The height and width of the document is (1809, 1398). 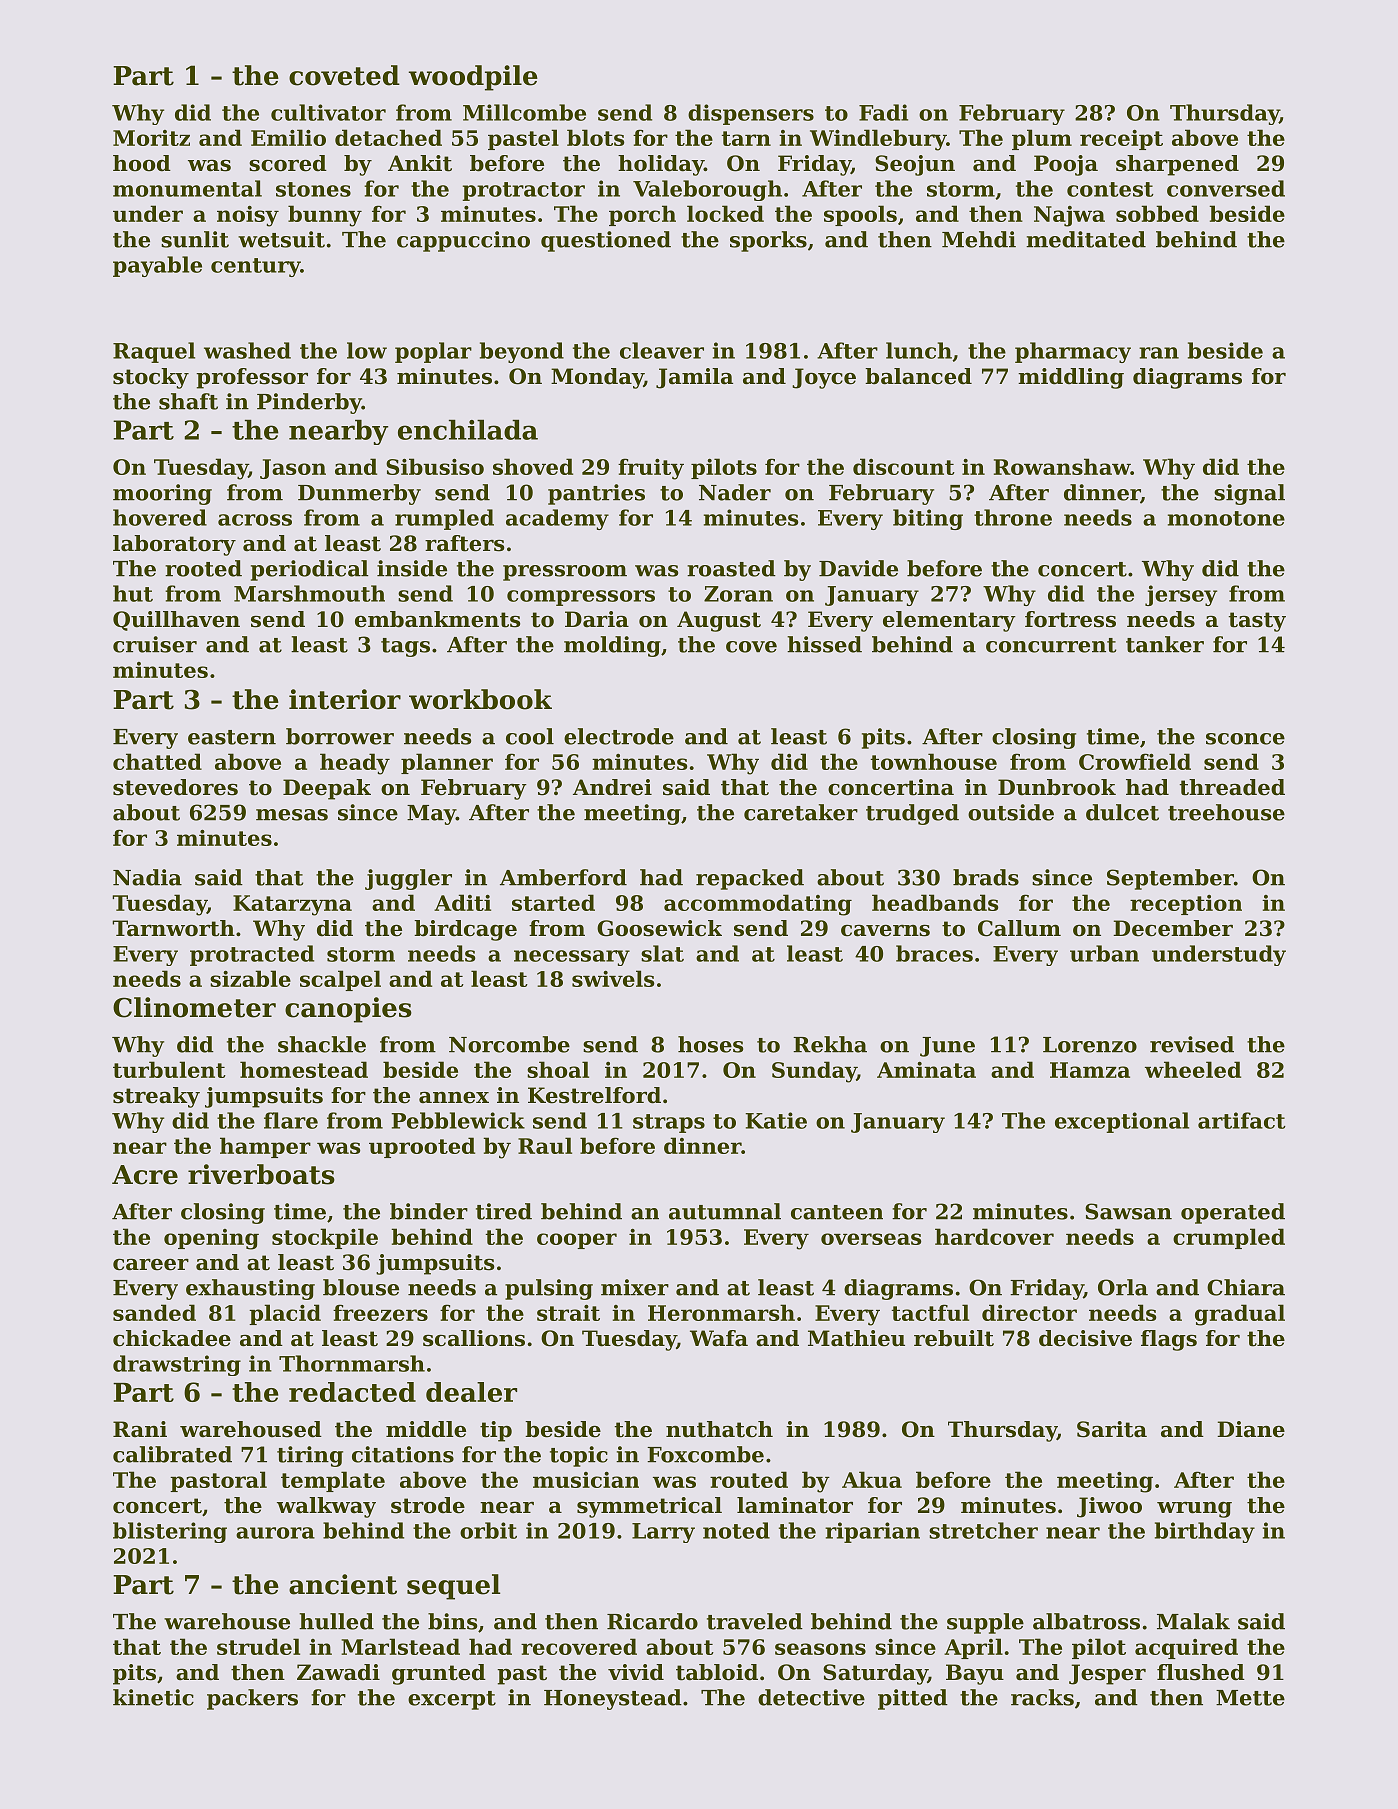 What do you see at coordinates (694, 378) in the document?
I see `Jamila` at bounding box center [694, 378].
